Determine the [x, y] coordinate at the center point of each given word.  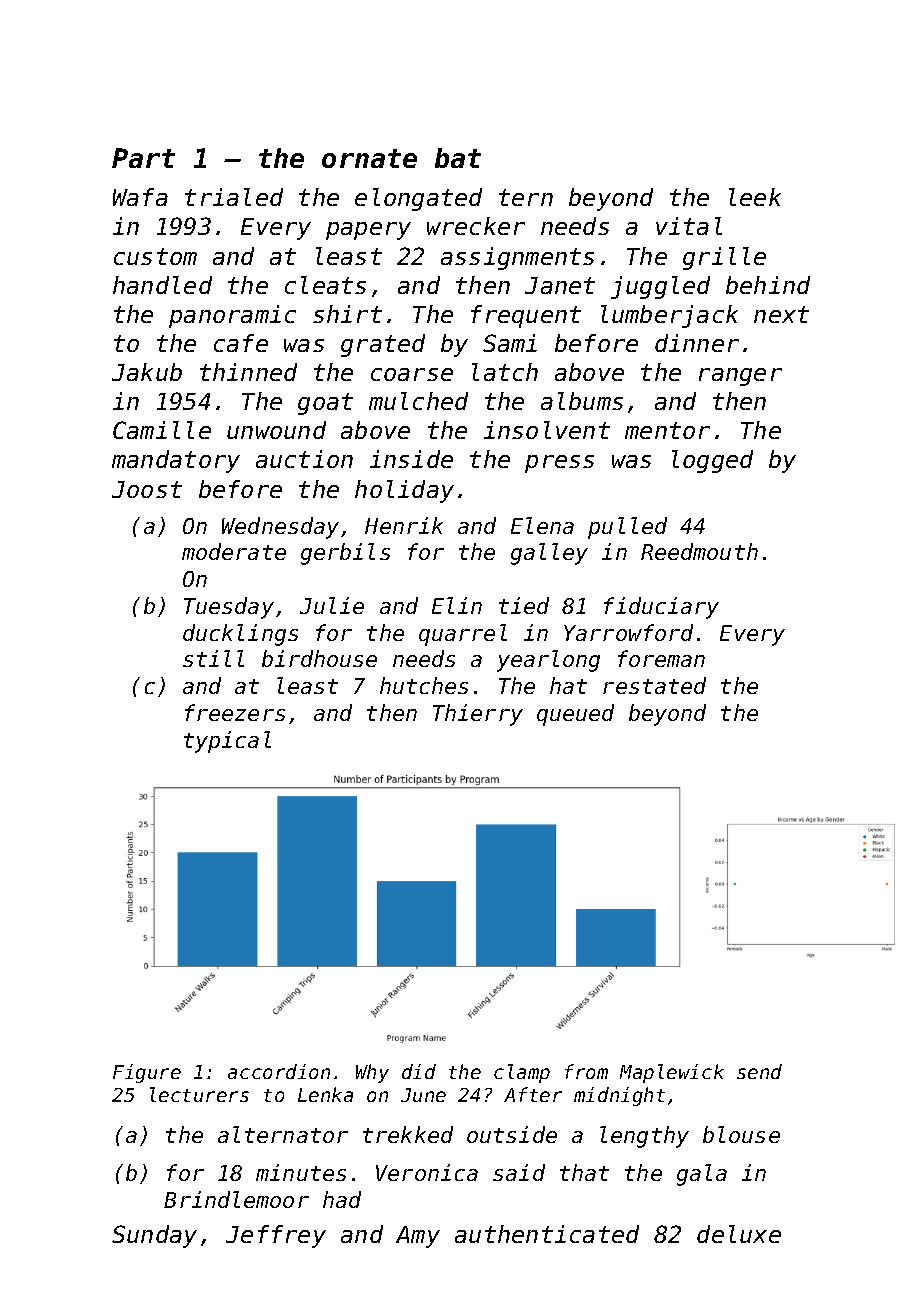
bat [458, 158]
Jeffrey [276, 1236]
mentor [667, 430]
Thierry [478, 715]
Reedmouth [699, 551]
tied [524, 605]
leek [755, 197]
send [759, 1071]
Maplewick [672, 1073]
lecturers [199, 1094]
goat [325, 404]
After [533, 1094]
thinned [248, 372]
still [213, 658]
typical [227, 742]
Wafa [140, 197]
